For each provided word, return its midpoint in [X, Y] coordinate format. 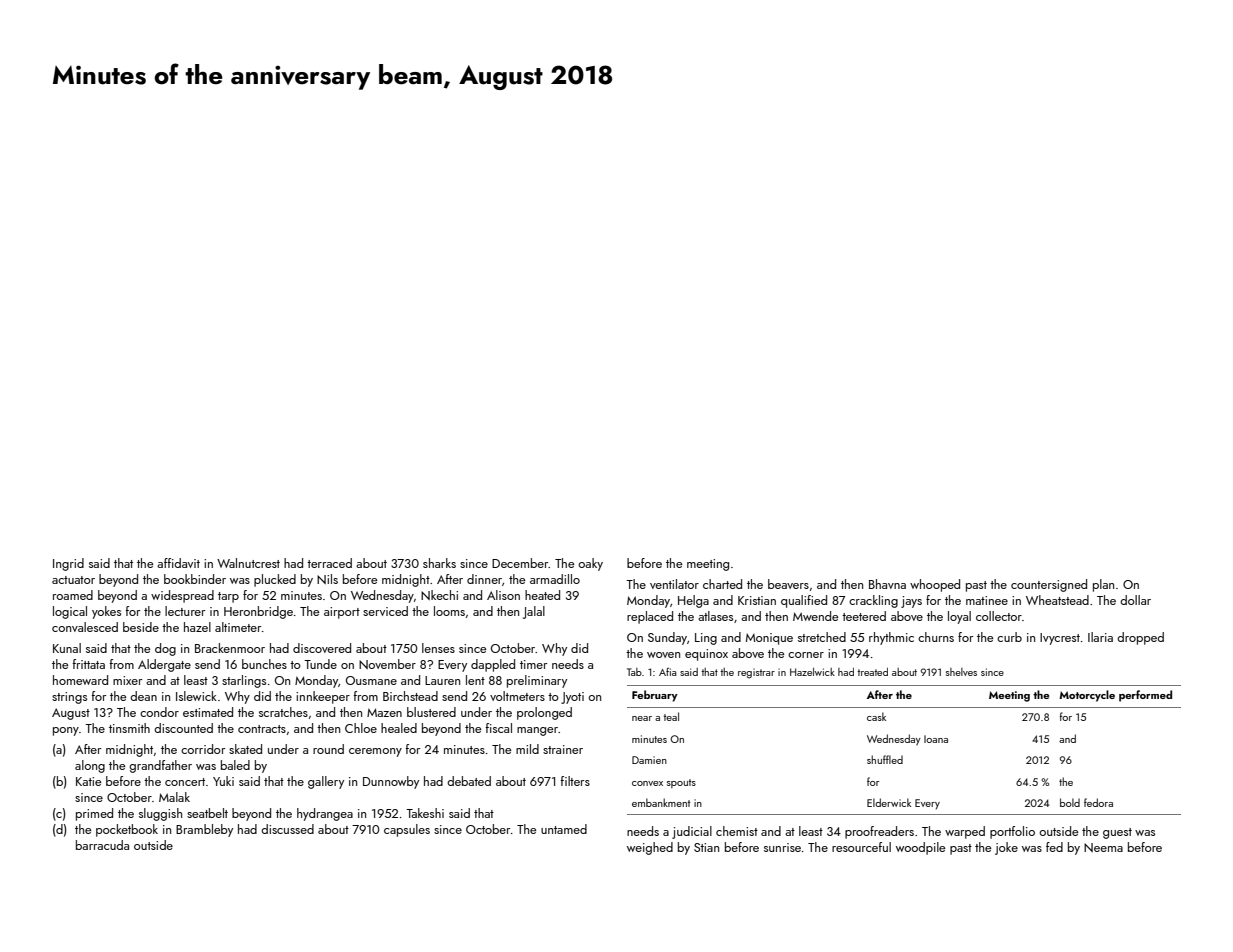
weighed [650, 848]
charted [722, 584]
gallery [326, 782]
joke [1006, 848]
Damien [649, 760]
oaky [590, 564]
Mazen [384, 712]
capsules [407, 830]
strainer [563, 749]
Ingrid [68, 564]
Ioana [936, 739]
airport [342, 613]
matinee [987, 600]
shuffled [885, 759]
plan [1103, 585]
